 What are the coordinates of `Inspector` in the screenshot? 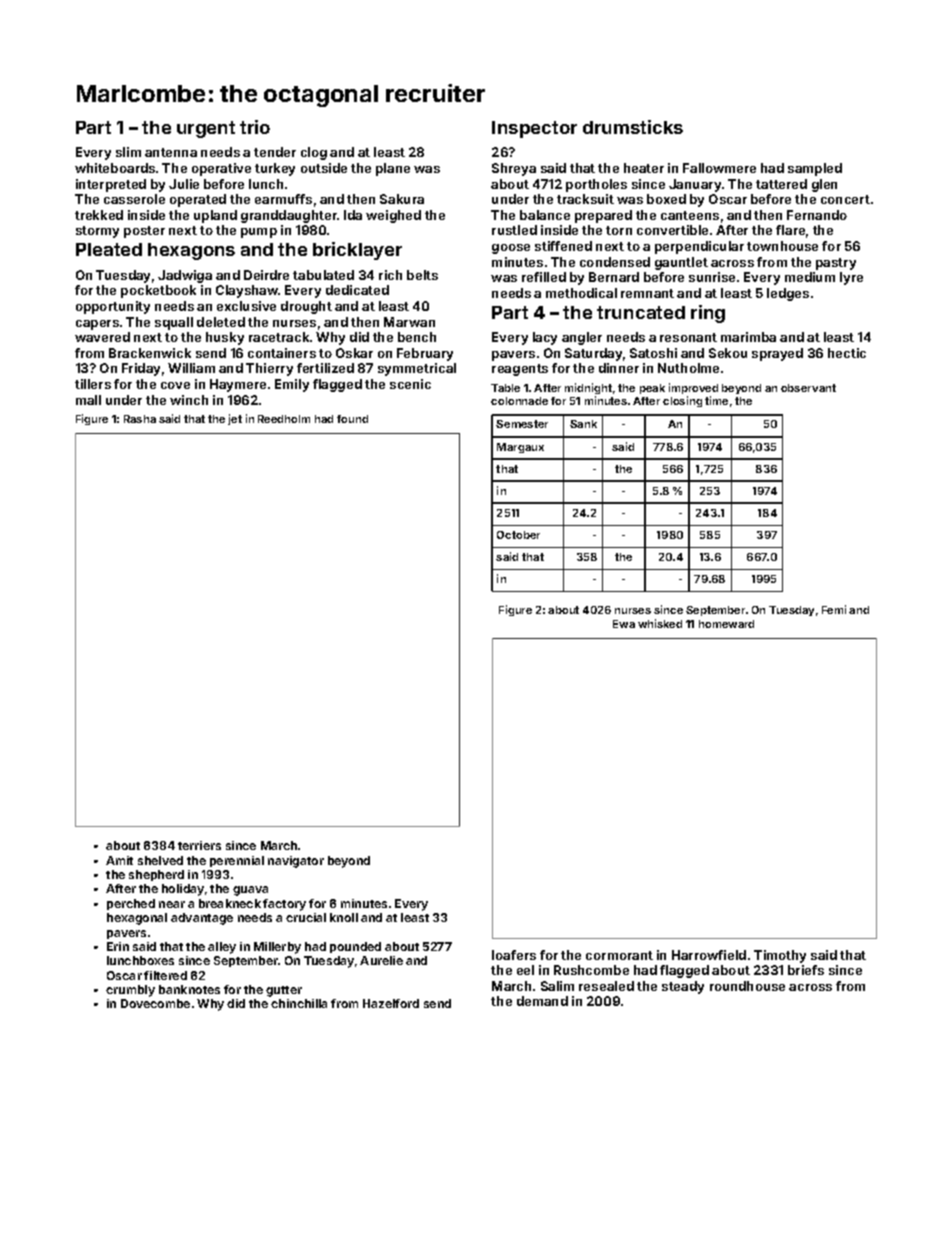 It's located at (534, 129).
